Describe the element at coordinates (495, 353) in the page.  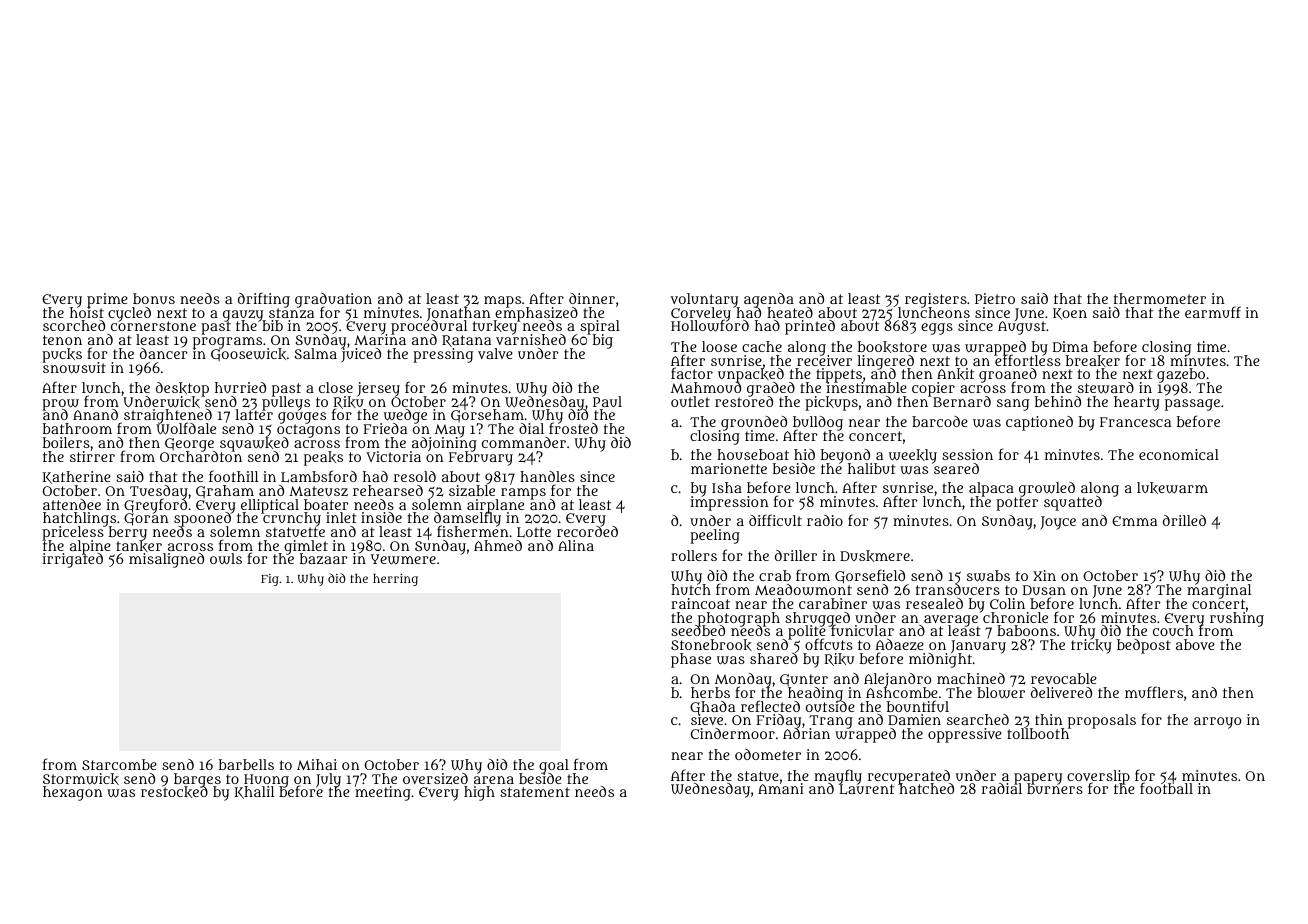
I see `valve` at that location.
